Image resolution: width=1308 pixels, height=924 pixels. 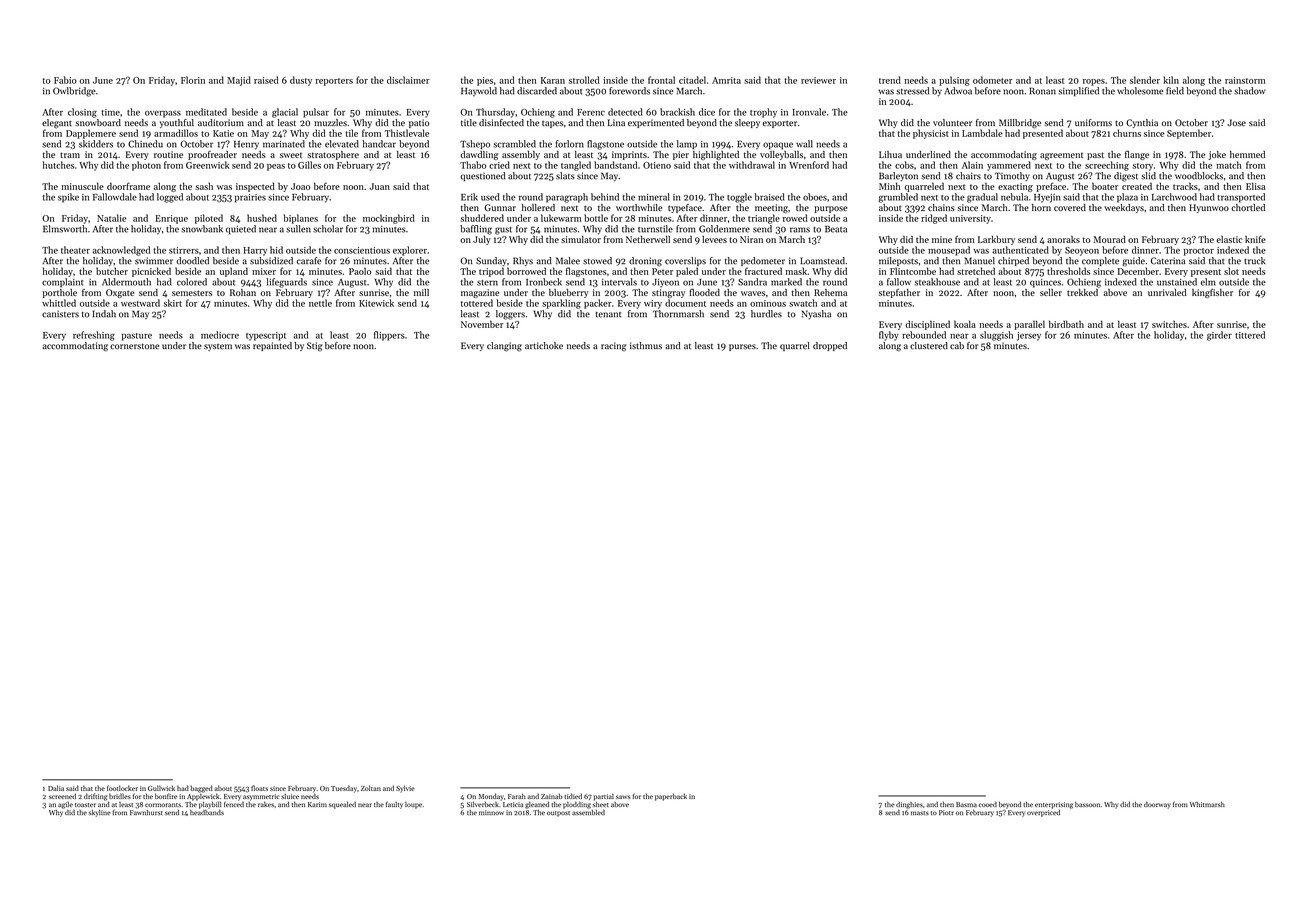 What do you see at coordinates (629, 91) in the page?
I see `forewords` at bounding box center [629, 91].
